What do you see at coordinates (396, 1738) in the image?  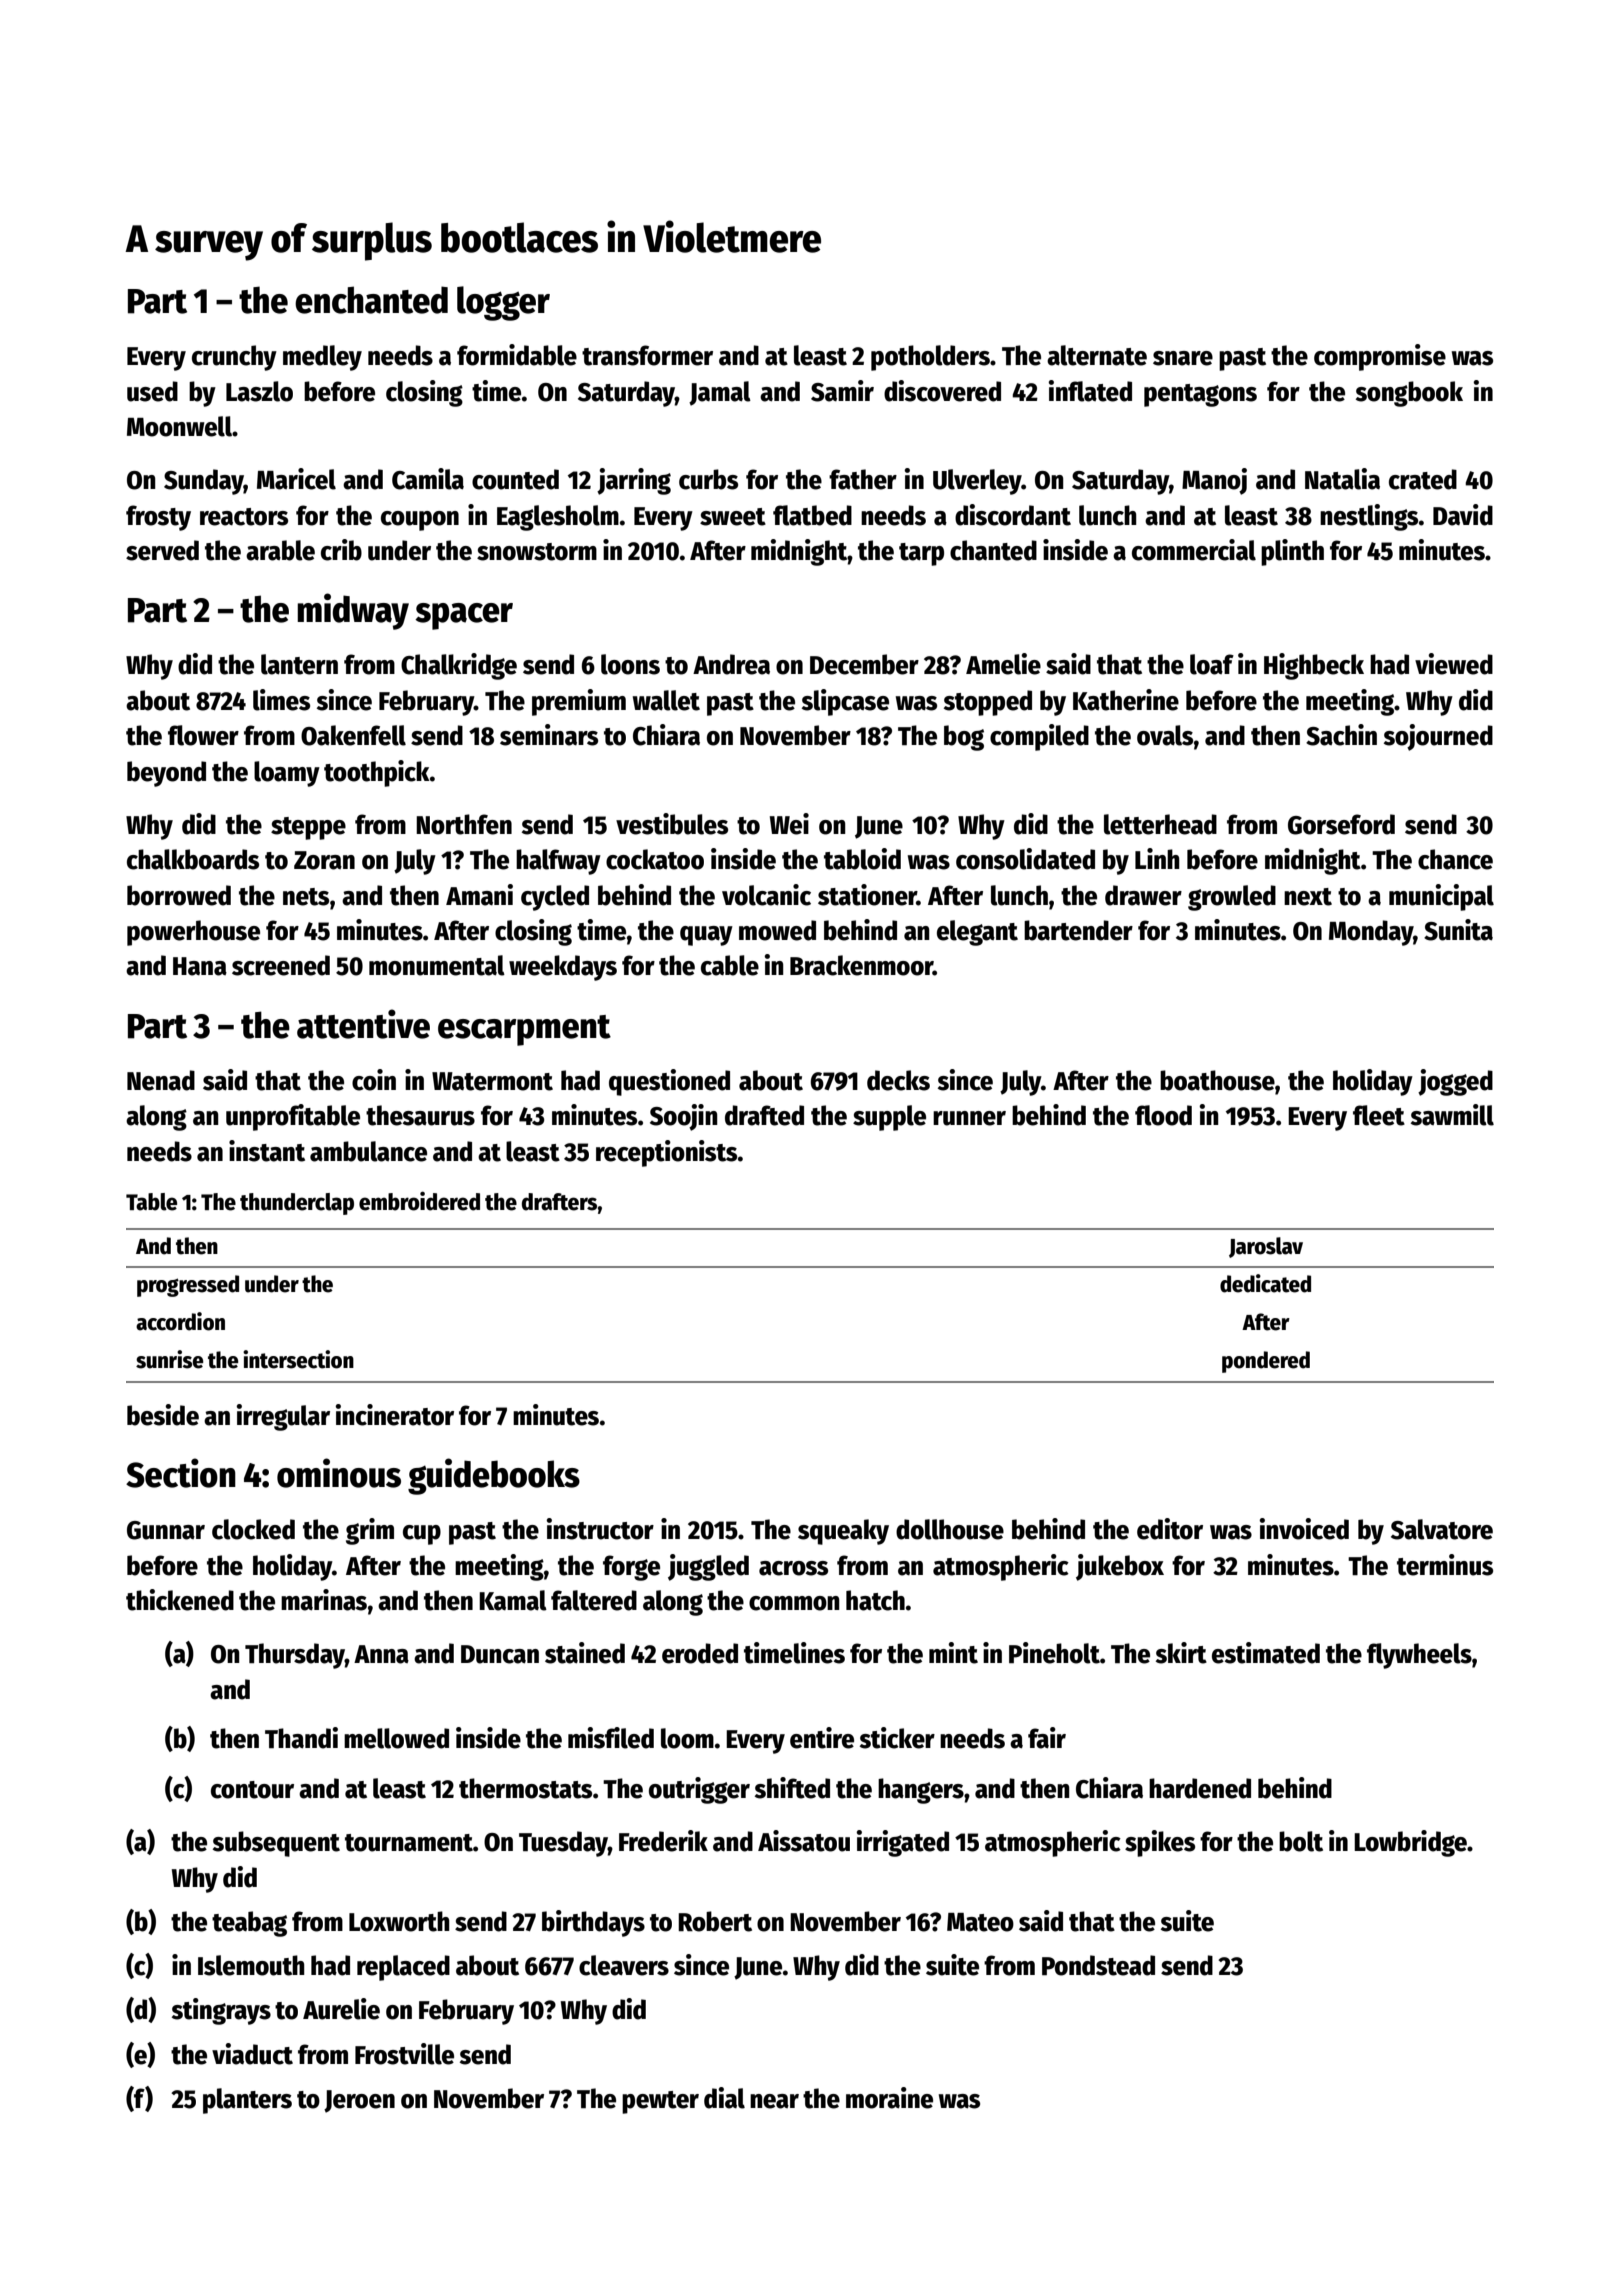 I see `mellowed` at bounding box center [396, 1738].
